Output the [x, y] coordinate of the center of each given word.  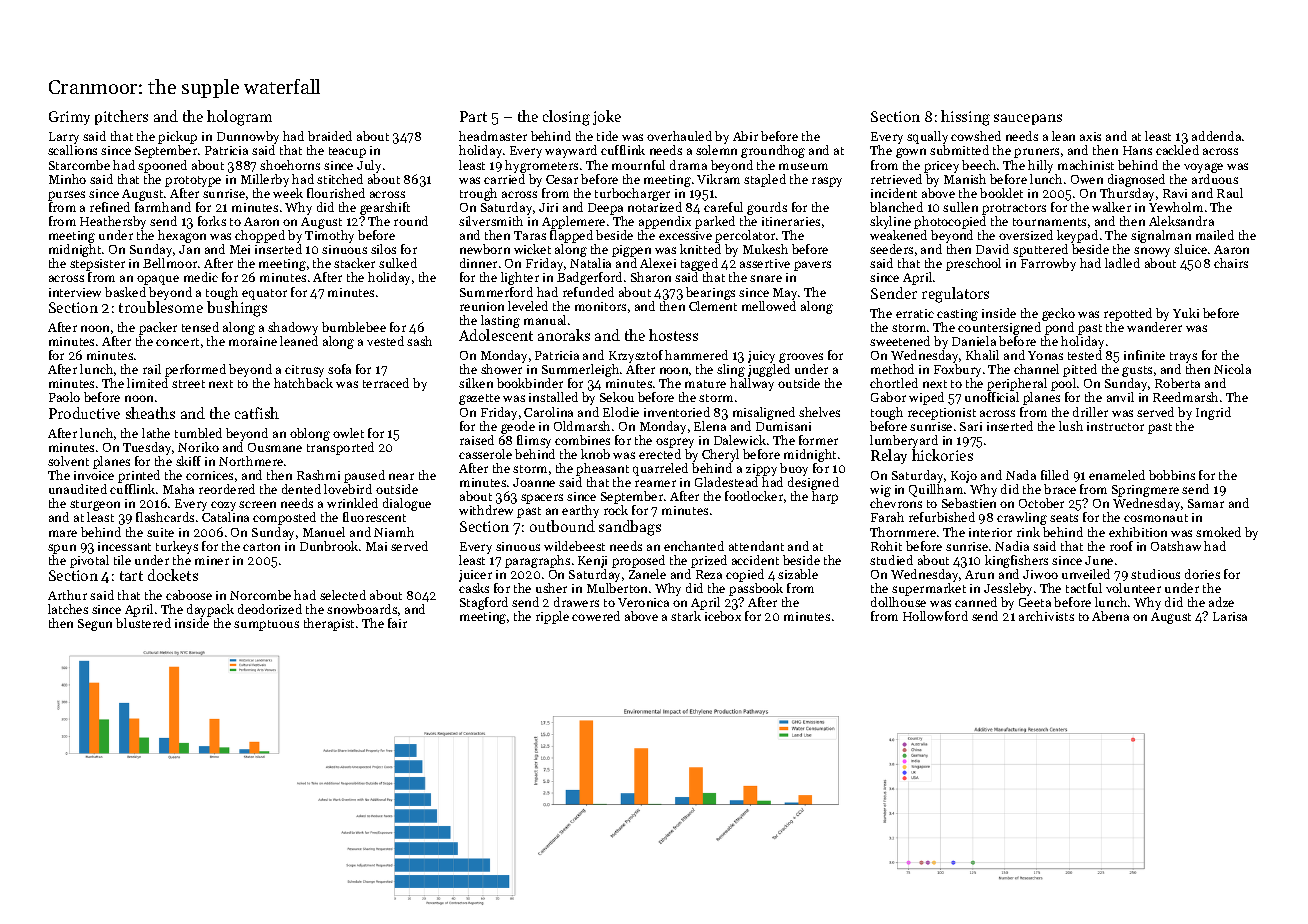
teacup [347, 152]
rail [152, 369]
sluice [1190, 249]
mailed [1215, 235]
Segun [95, 625]
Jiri [548, 207]
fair [397, 623]
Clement [713, 306]
